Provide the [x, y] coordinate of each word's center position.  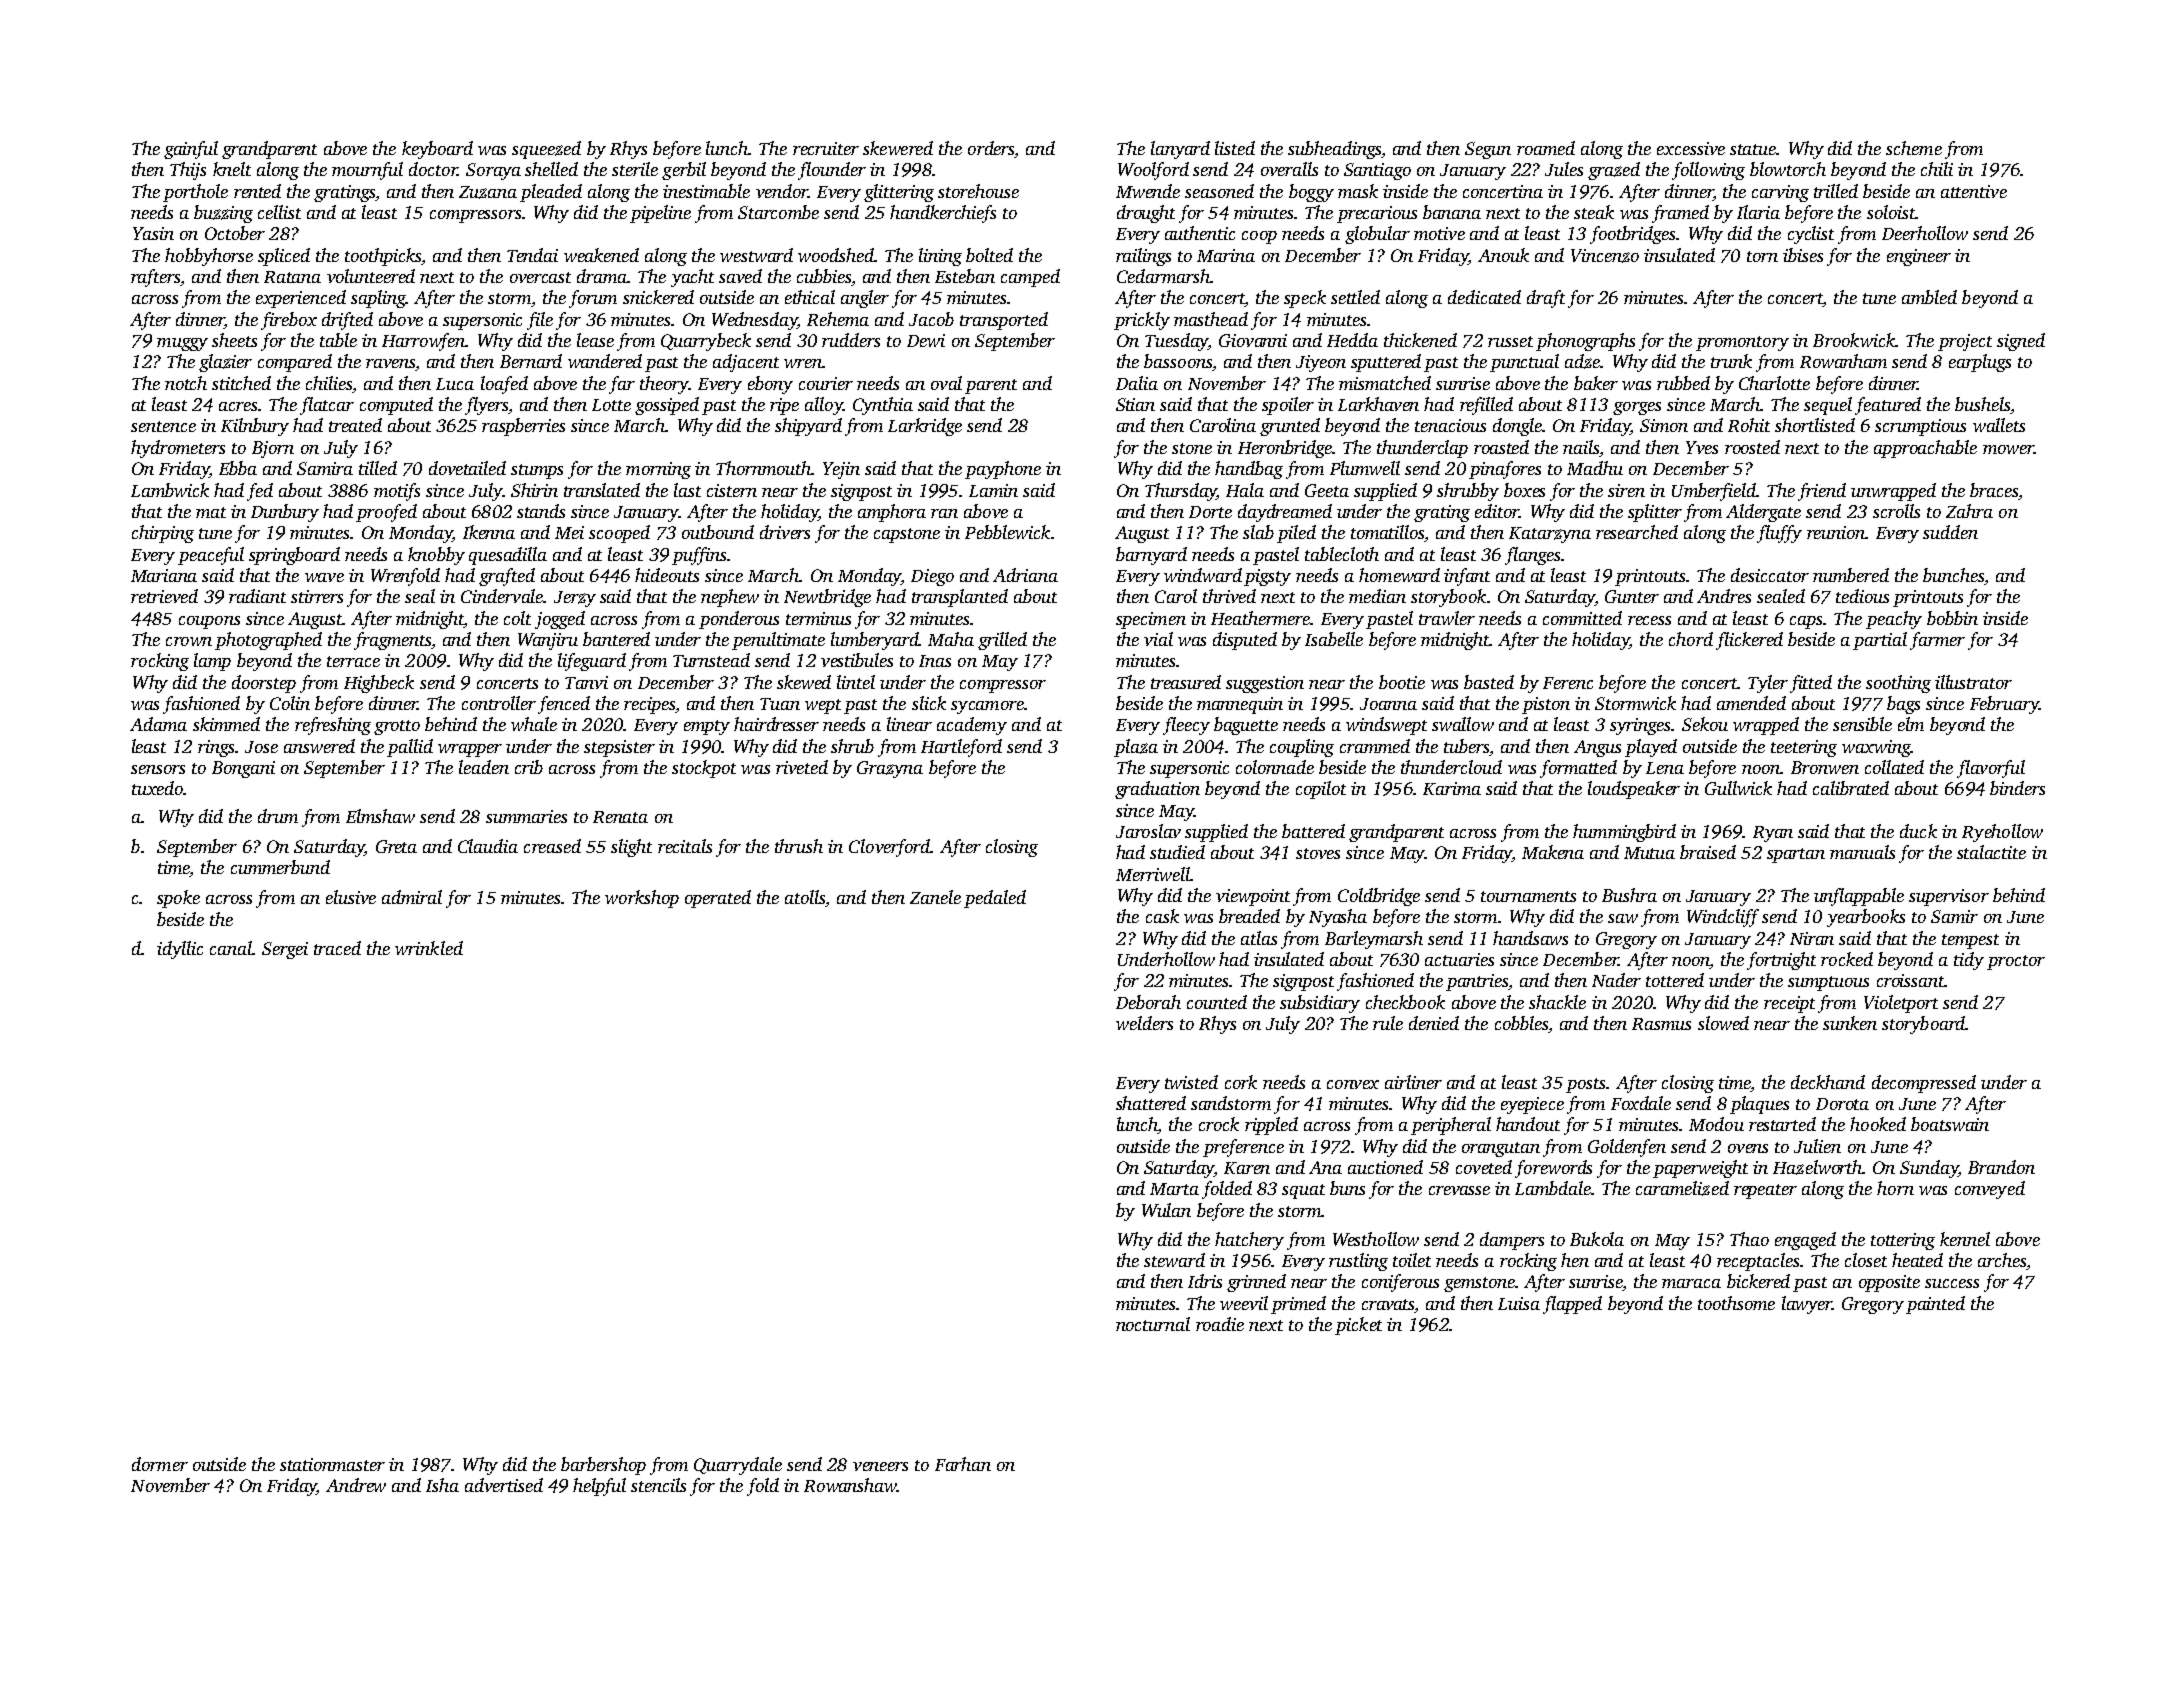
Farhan [963, 1464]
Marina [1226, 255]
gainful [191, 150]
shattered [1151, 1103]
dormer [160, 1464]
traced [337, 948]
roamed [1546, 148]
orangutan [1501, 1149]
